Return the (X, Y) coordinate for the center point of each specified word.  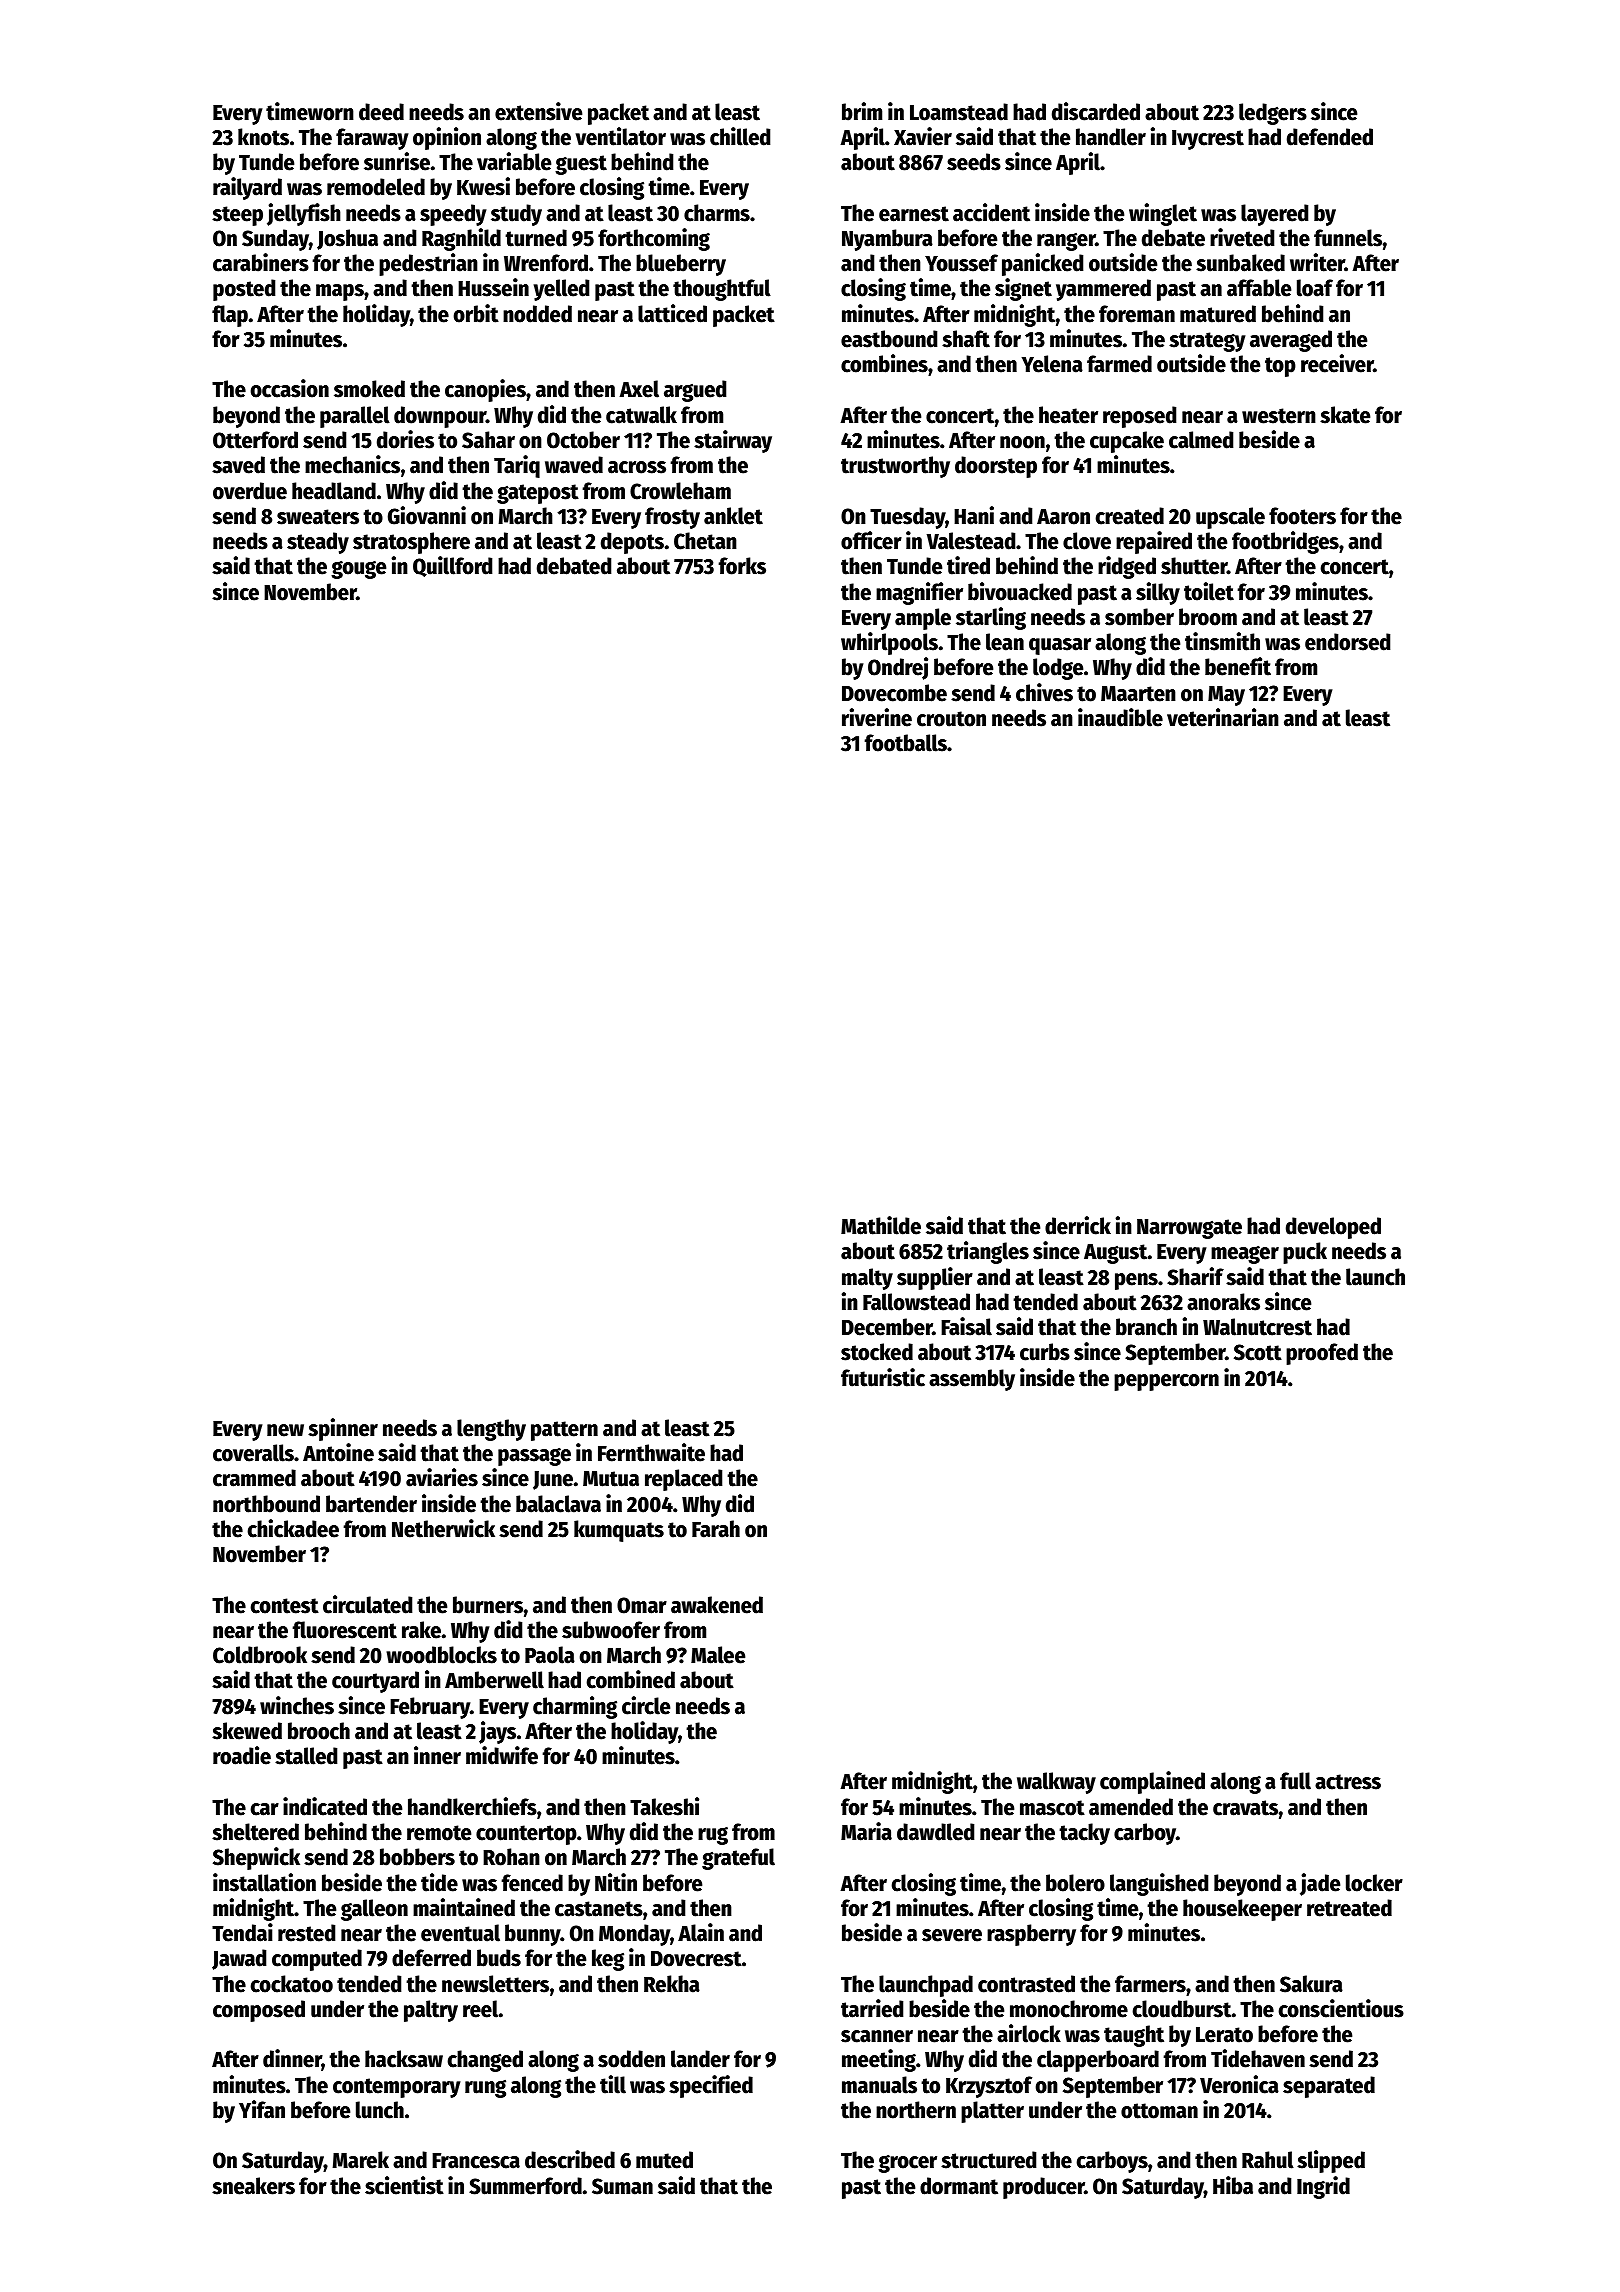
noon (1022, 442)
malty (867, 1279)
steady (318, 543)
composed (259, 2011)
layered (1274, 215)
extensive (538, 111)
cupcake (1127, 442)
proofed (1322, 1354)
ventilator (621, 136)
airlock (1029, 2033)
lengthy (491, 1430)
